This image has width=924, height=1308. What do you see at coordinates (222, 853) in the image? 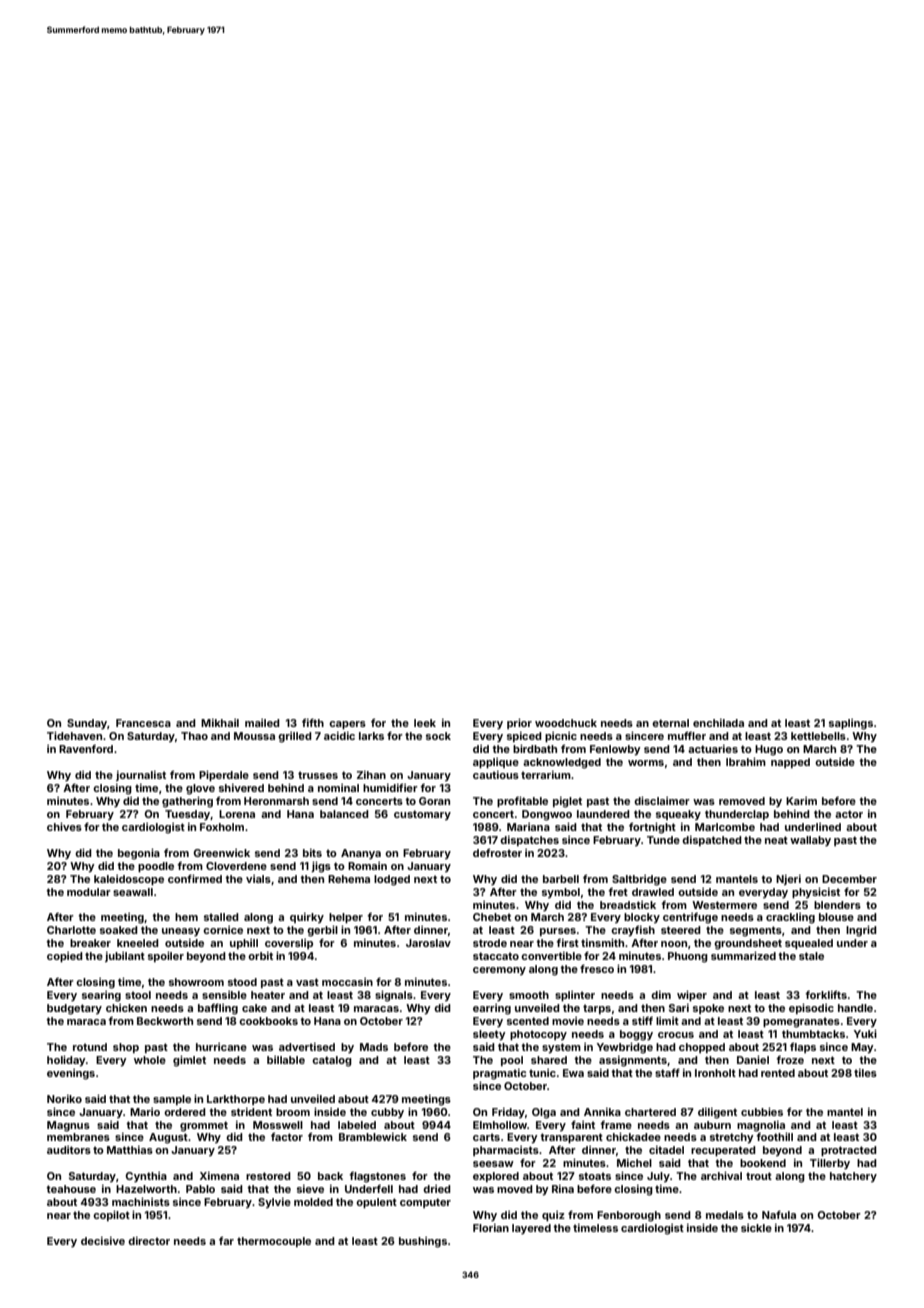
I see `Greenwick` at bounding box center [222, 853].
